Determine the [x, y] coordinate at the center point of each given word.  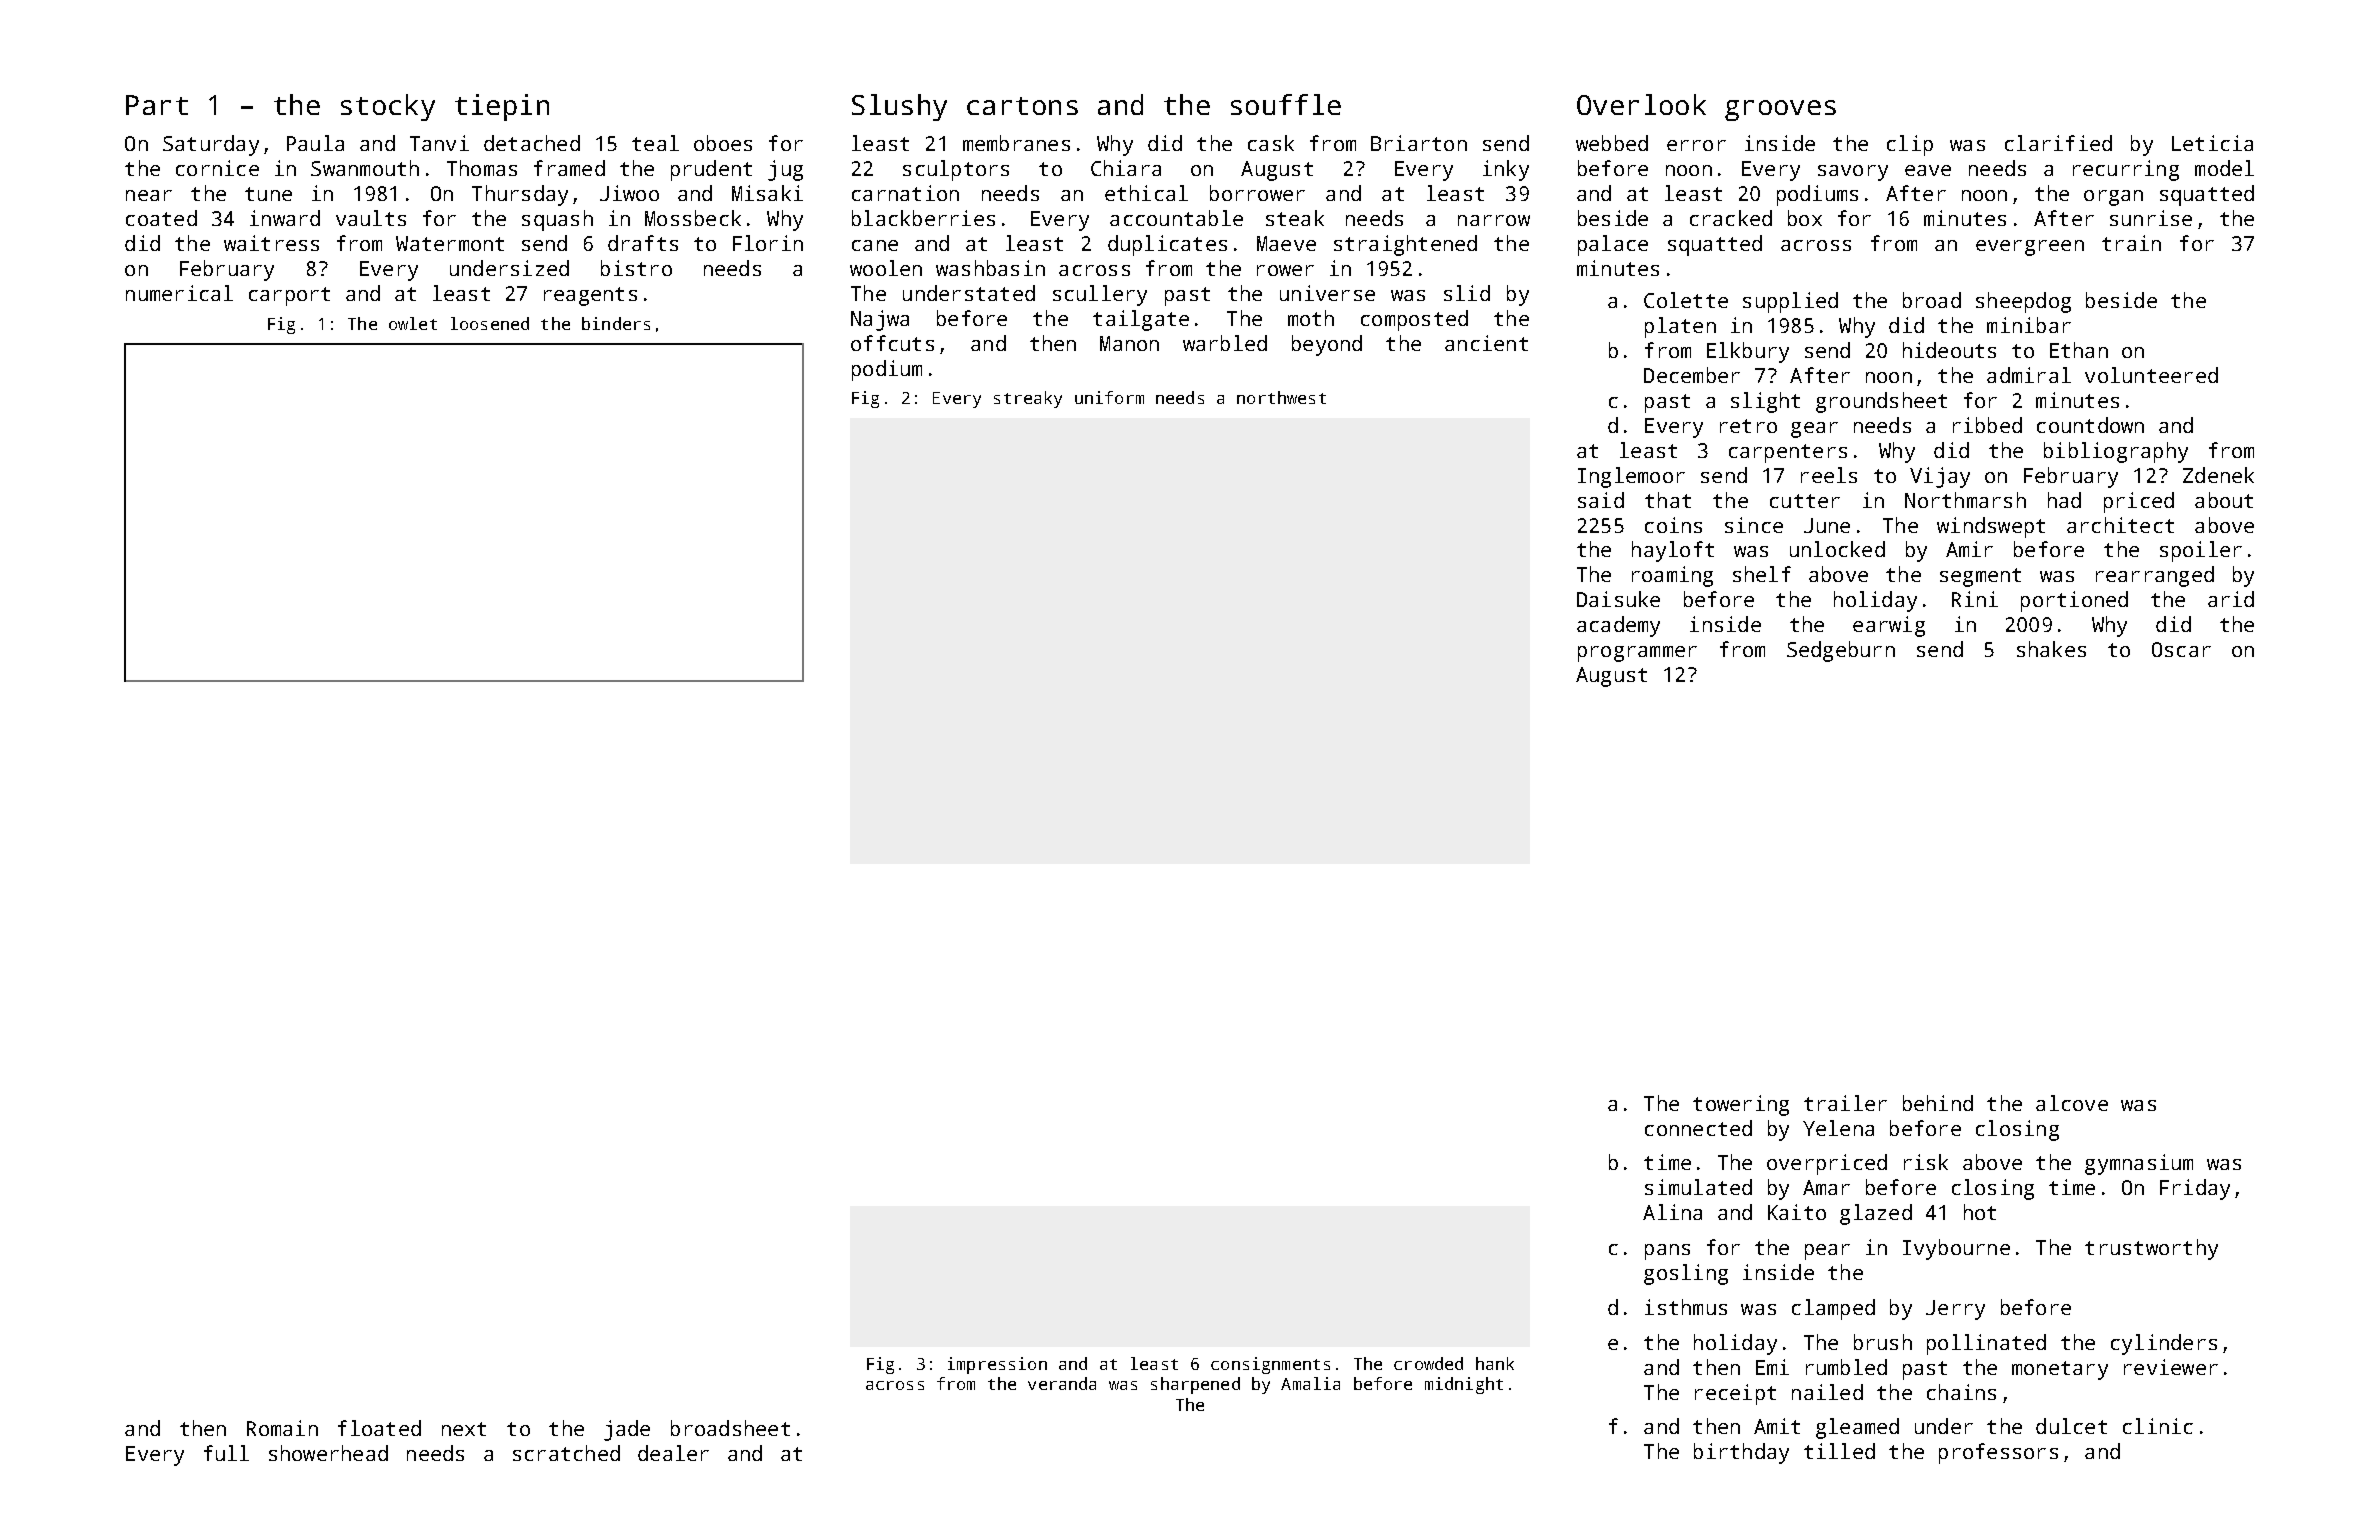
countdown [2090, 425]
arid [2231, 599]
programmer [1637, 654]
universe [1327, 293]
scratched [566, 1453]
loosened [490, 323]
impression [997, 1365]
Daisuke [1618, 599]
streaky [1028, 399]
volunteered [2151, 375]
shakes [2051, 649]
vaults [371, 218]
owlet [413, 323]
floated [379, 1428]
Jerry [1955, 1310]
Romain [282, 1428]
